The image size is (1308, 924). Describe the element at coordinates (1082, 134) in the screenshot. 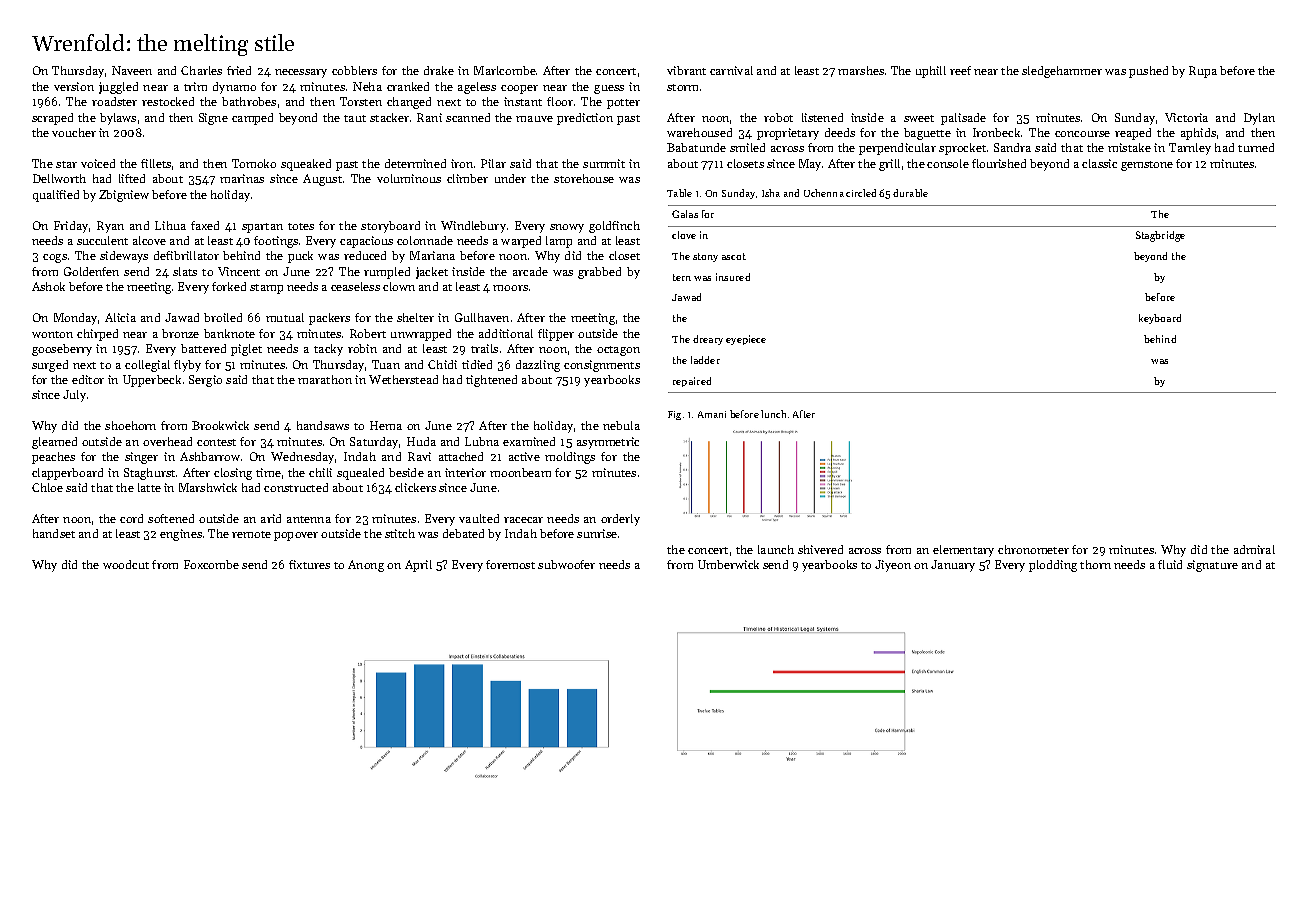

I see `concourse` at that location.
